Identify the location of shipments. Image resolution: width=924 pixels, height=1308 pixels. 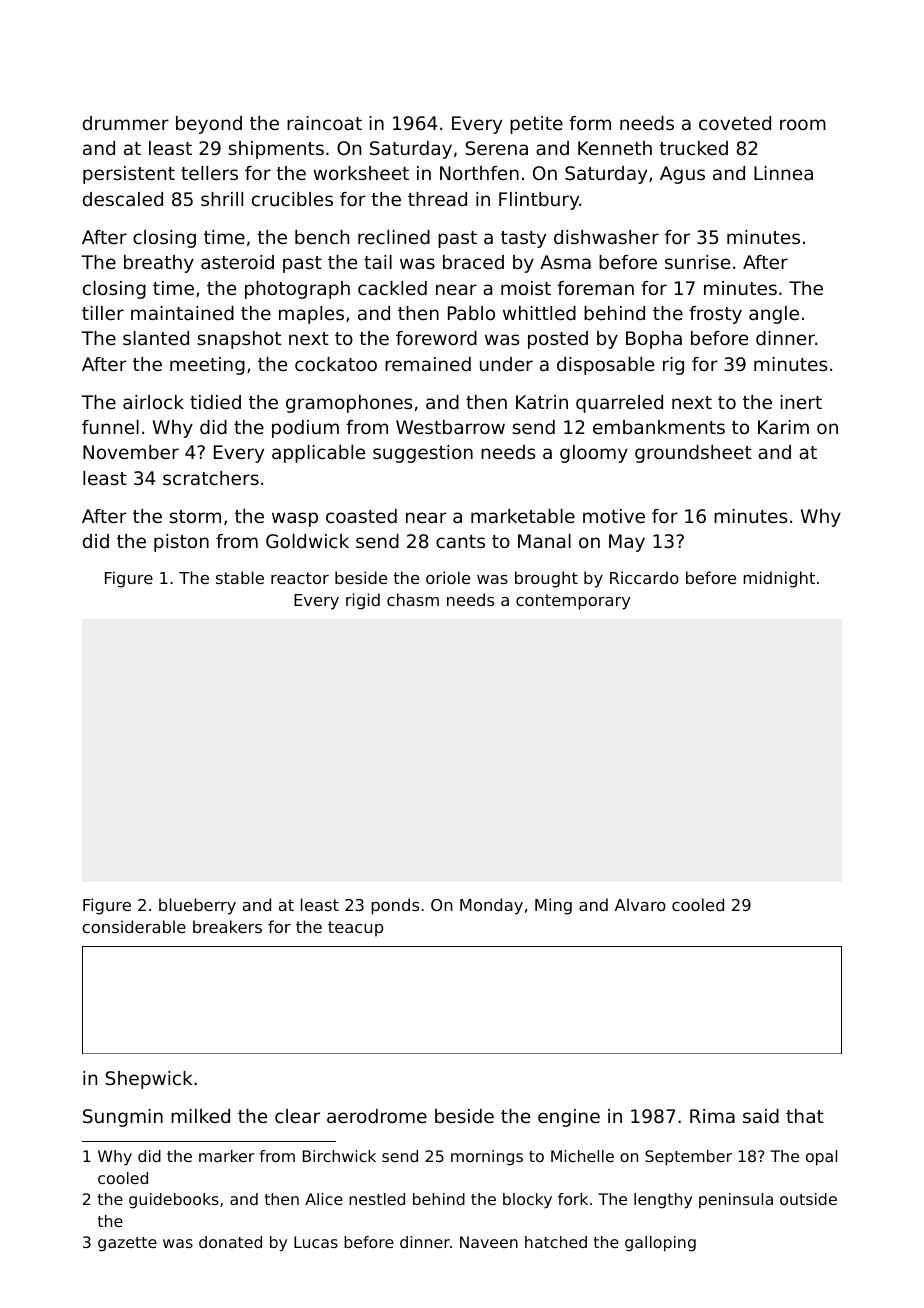
(276, 150).
